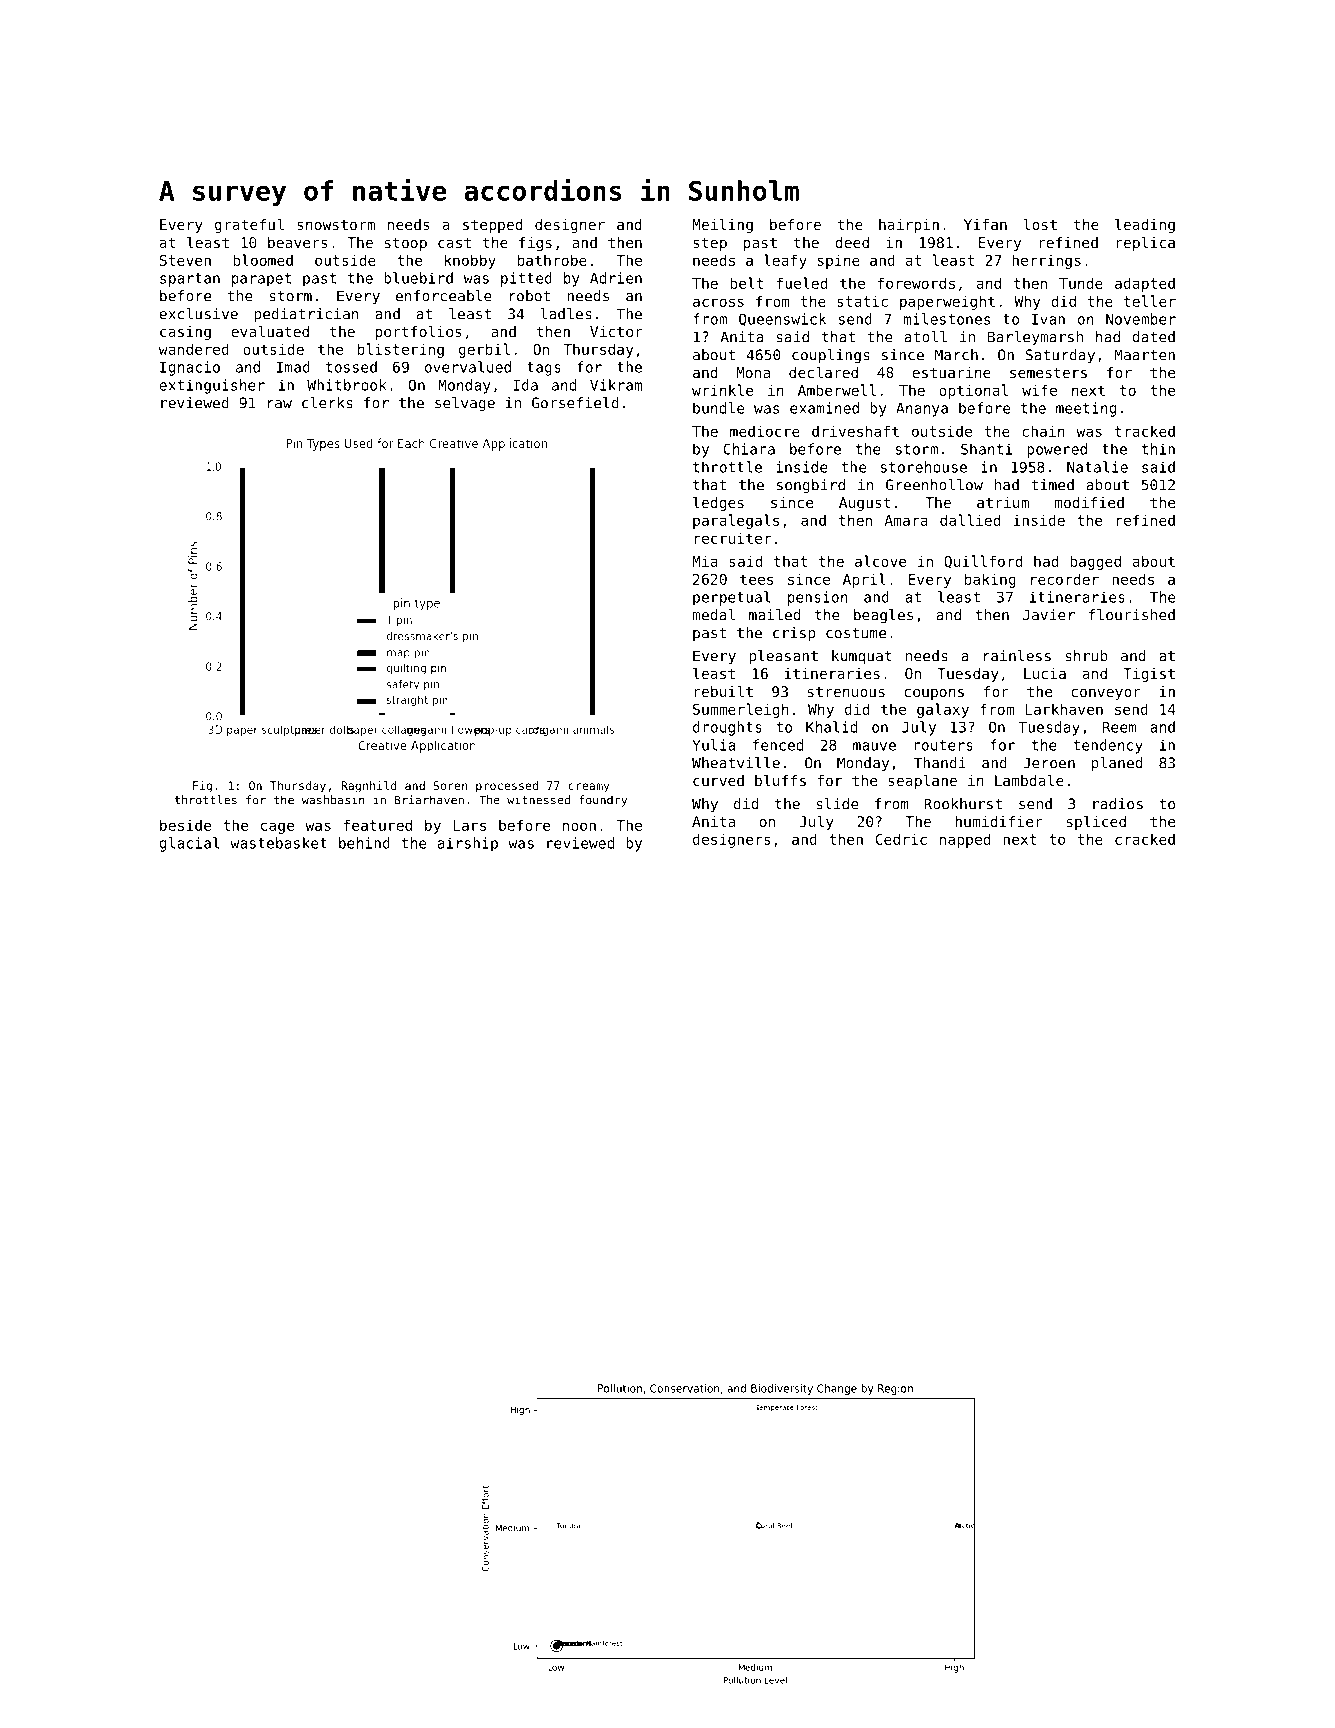 The image size is (1335, 1728). What do you see at coordinates (351, 367) in the page?
I see `tossed` at bounding box center [351, 367].
